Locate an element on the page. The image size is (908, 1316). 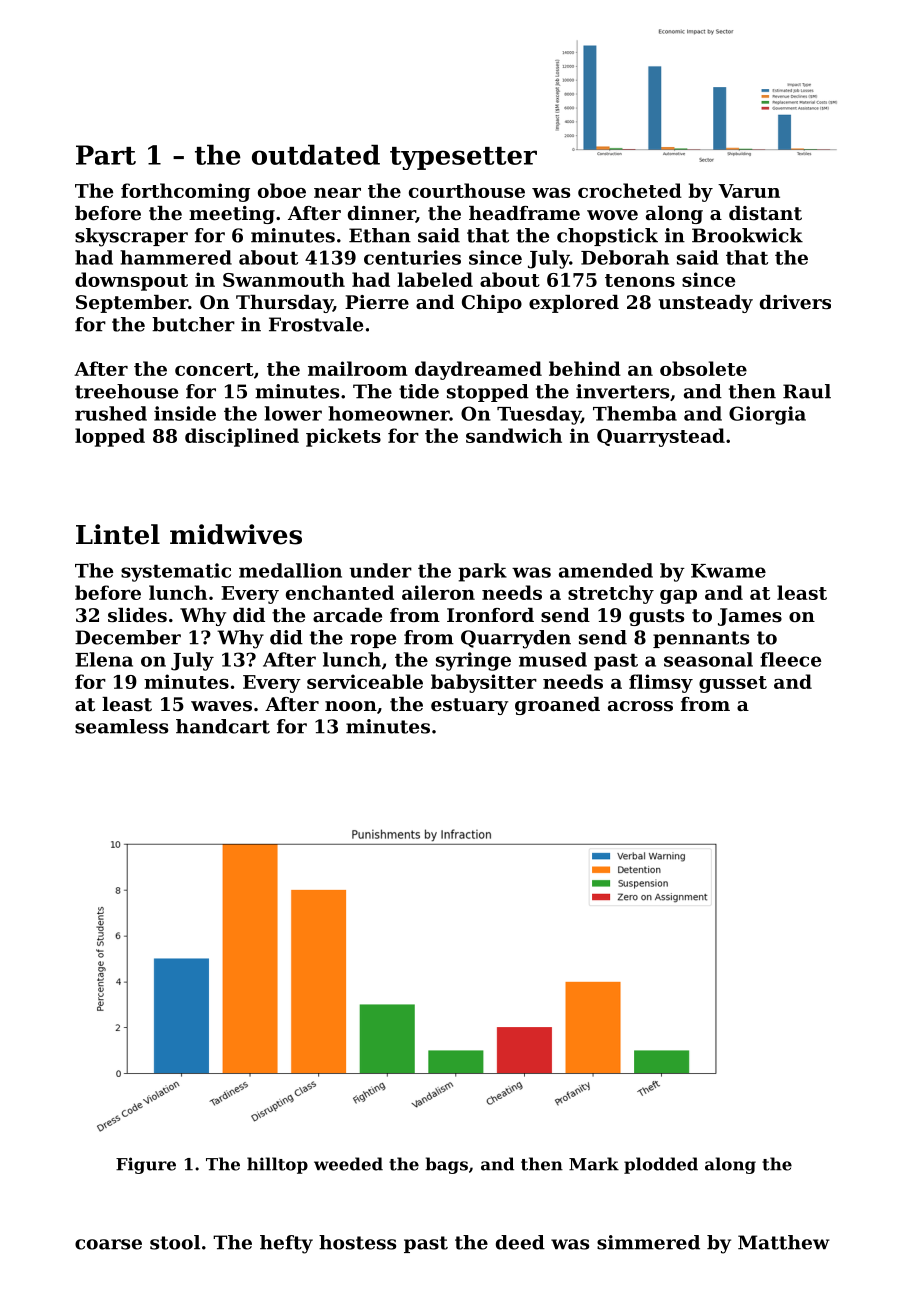
pennants is located at coordinates (701, 639).
